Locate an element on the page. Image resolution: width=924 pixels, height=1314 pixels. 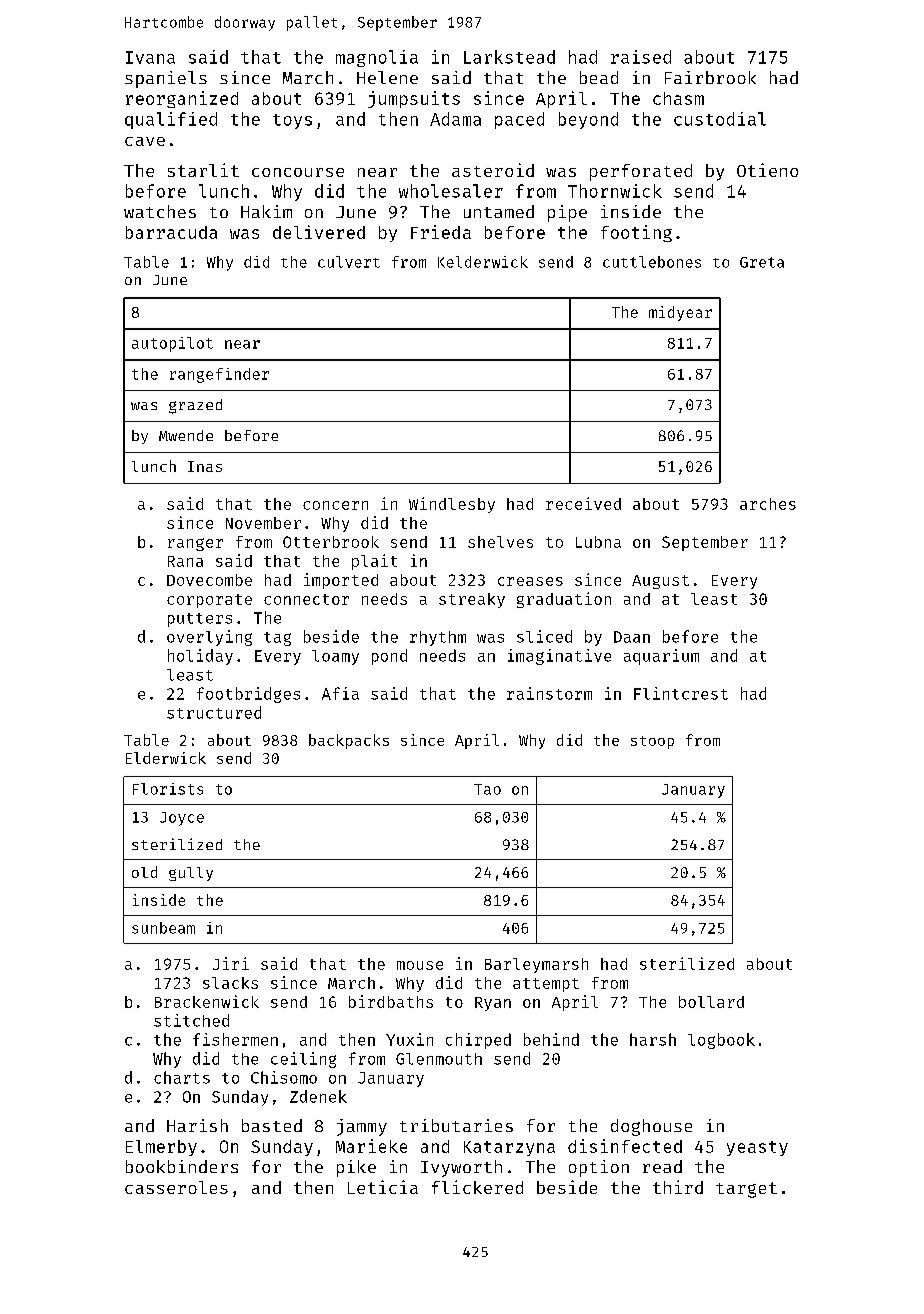
structured is located at coordinates (214, 712).
